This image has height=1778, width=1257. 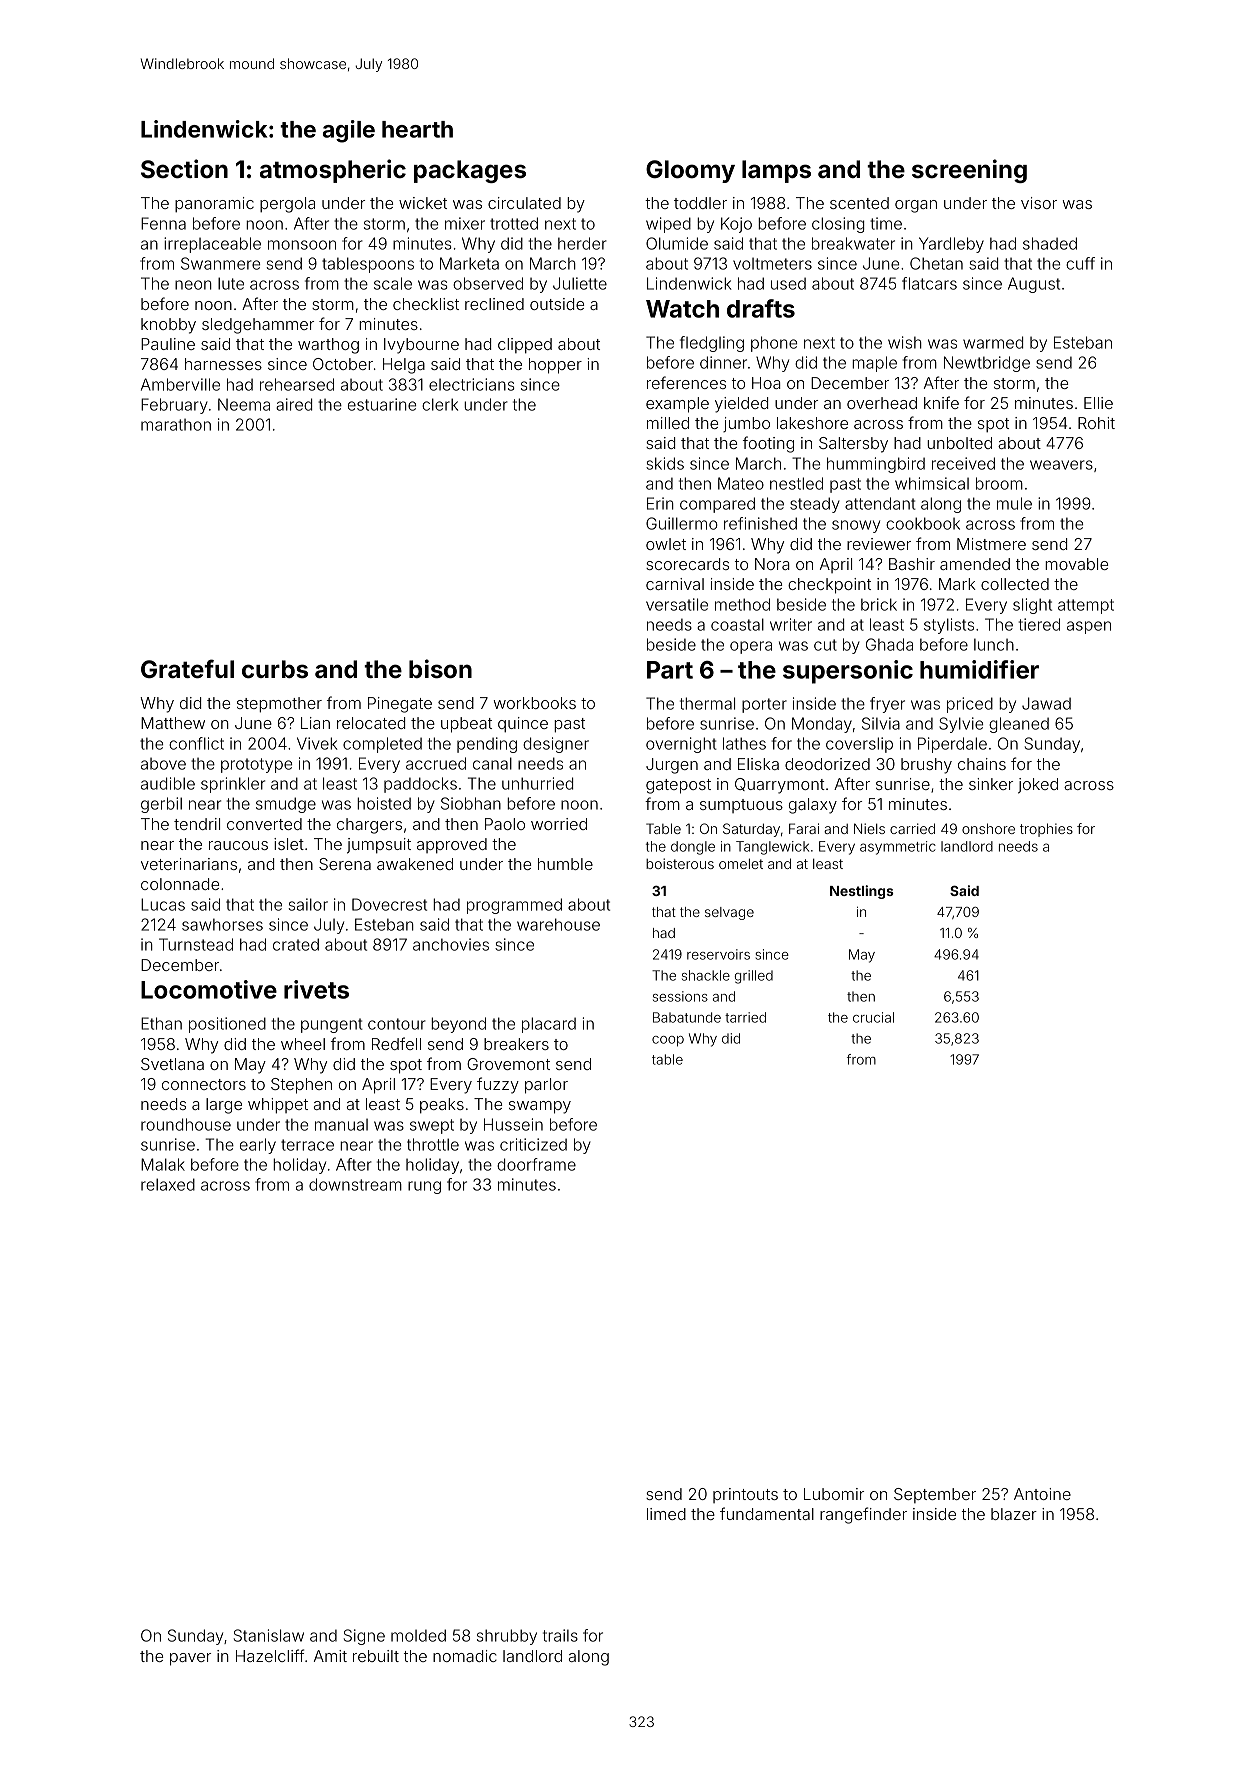 What do you see at coordinates (706, 975) in the image?
I see `shackle` at bounding box center [706, 975].
